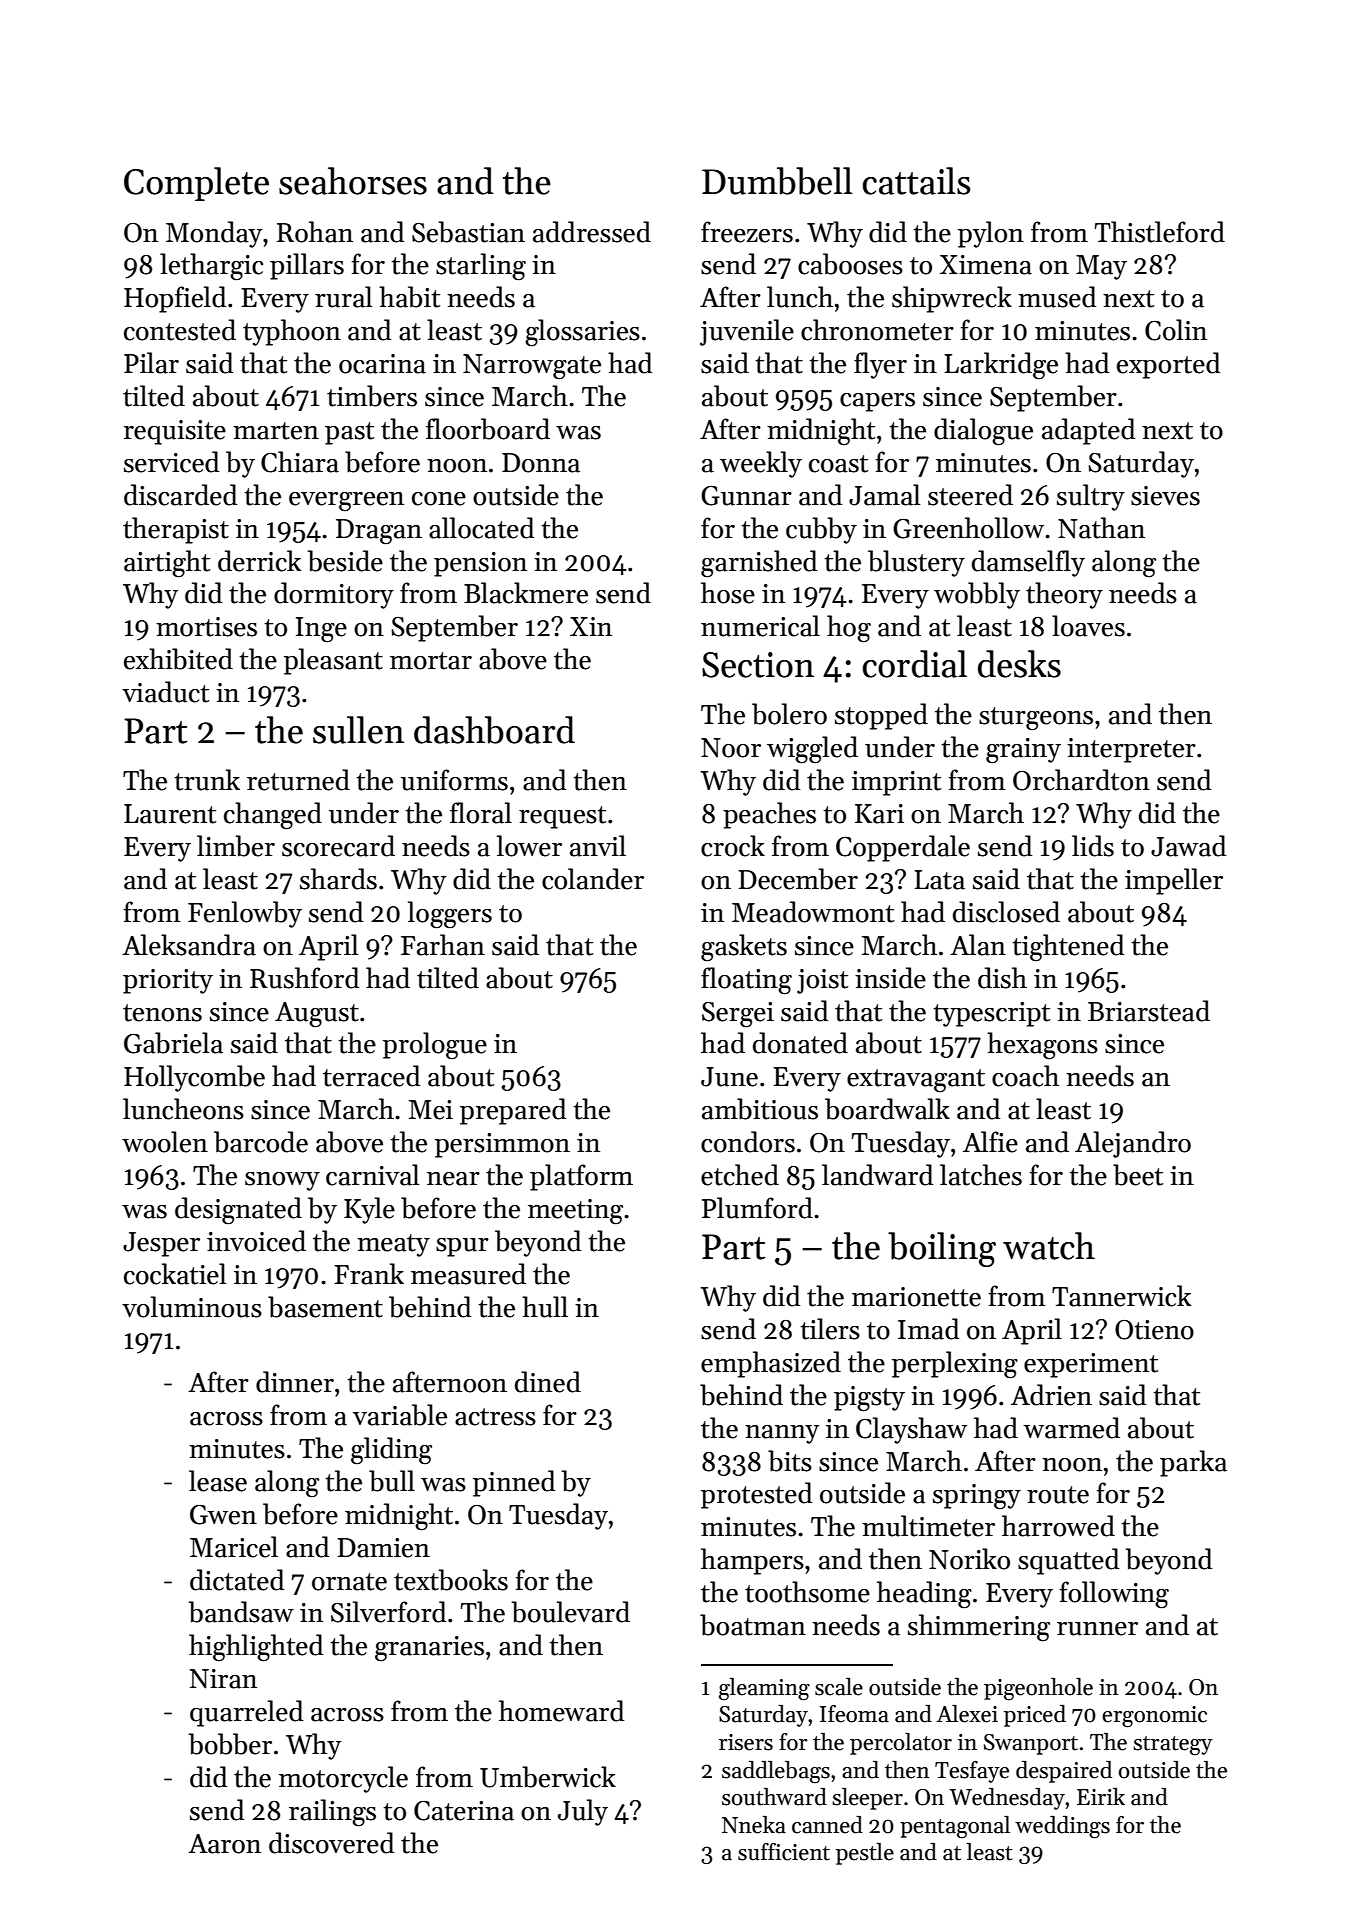 The height and width of the document is (1916, 1355). What do you see at coordinates (165, 692) in the document?
I see `viaduct` at bounding box center [165, 692].
